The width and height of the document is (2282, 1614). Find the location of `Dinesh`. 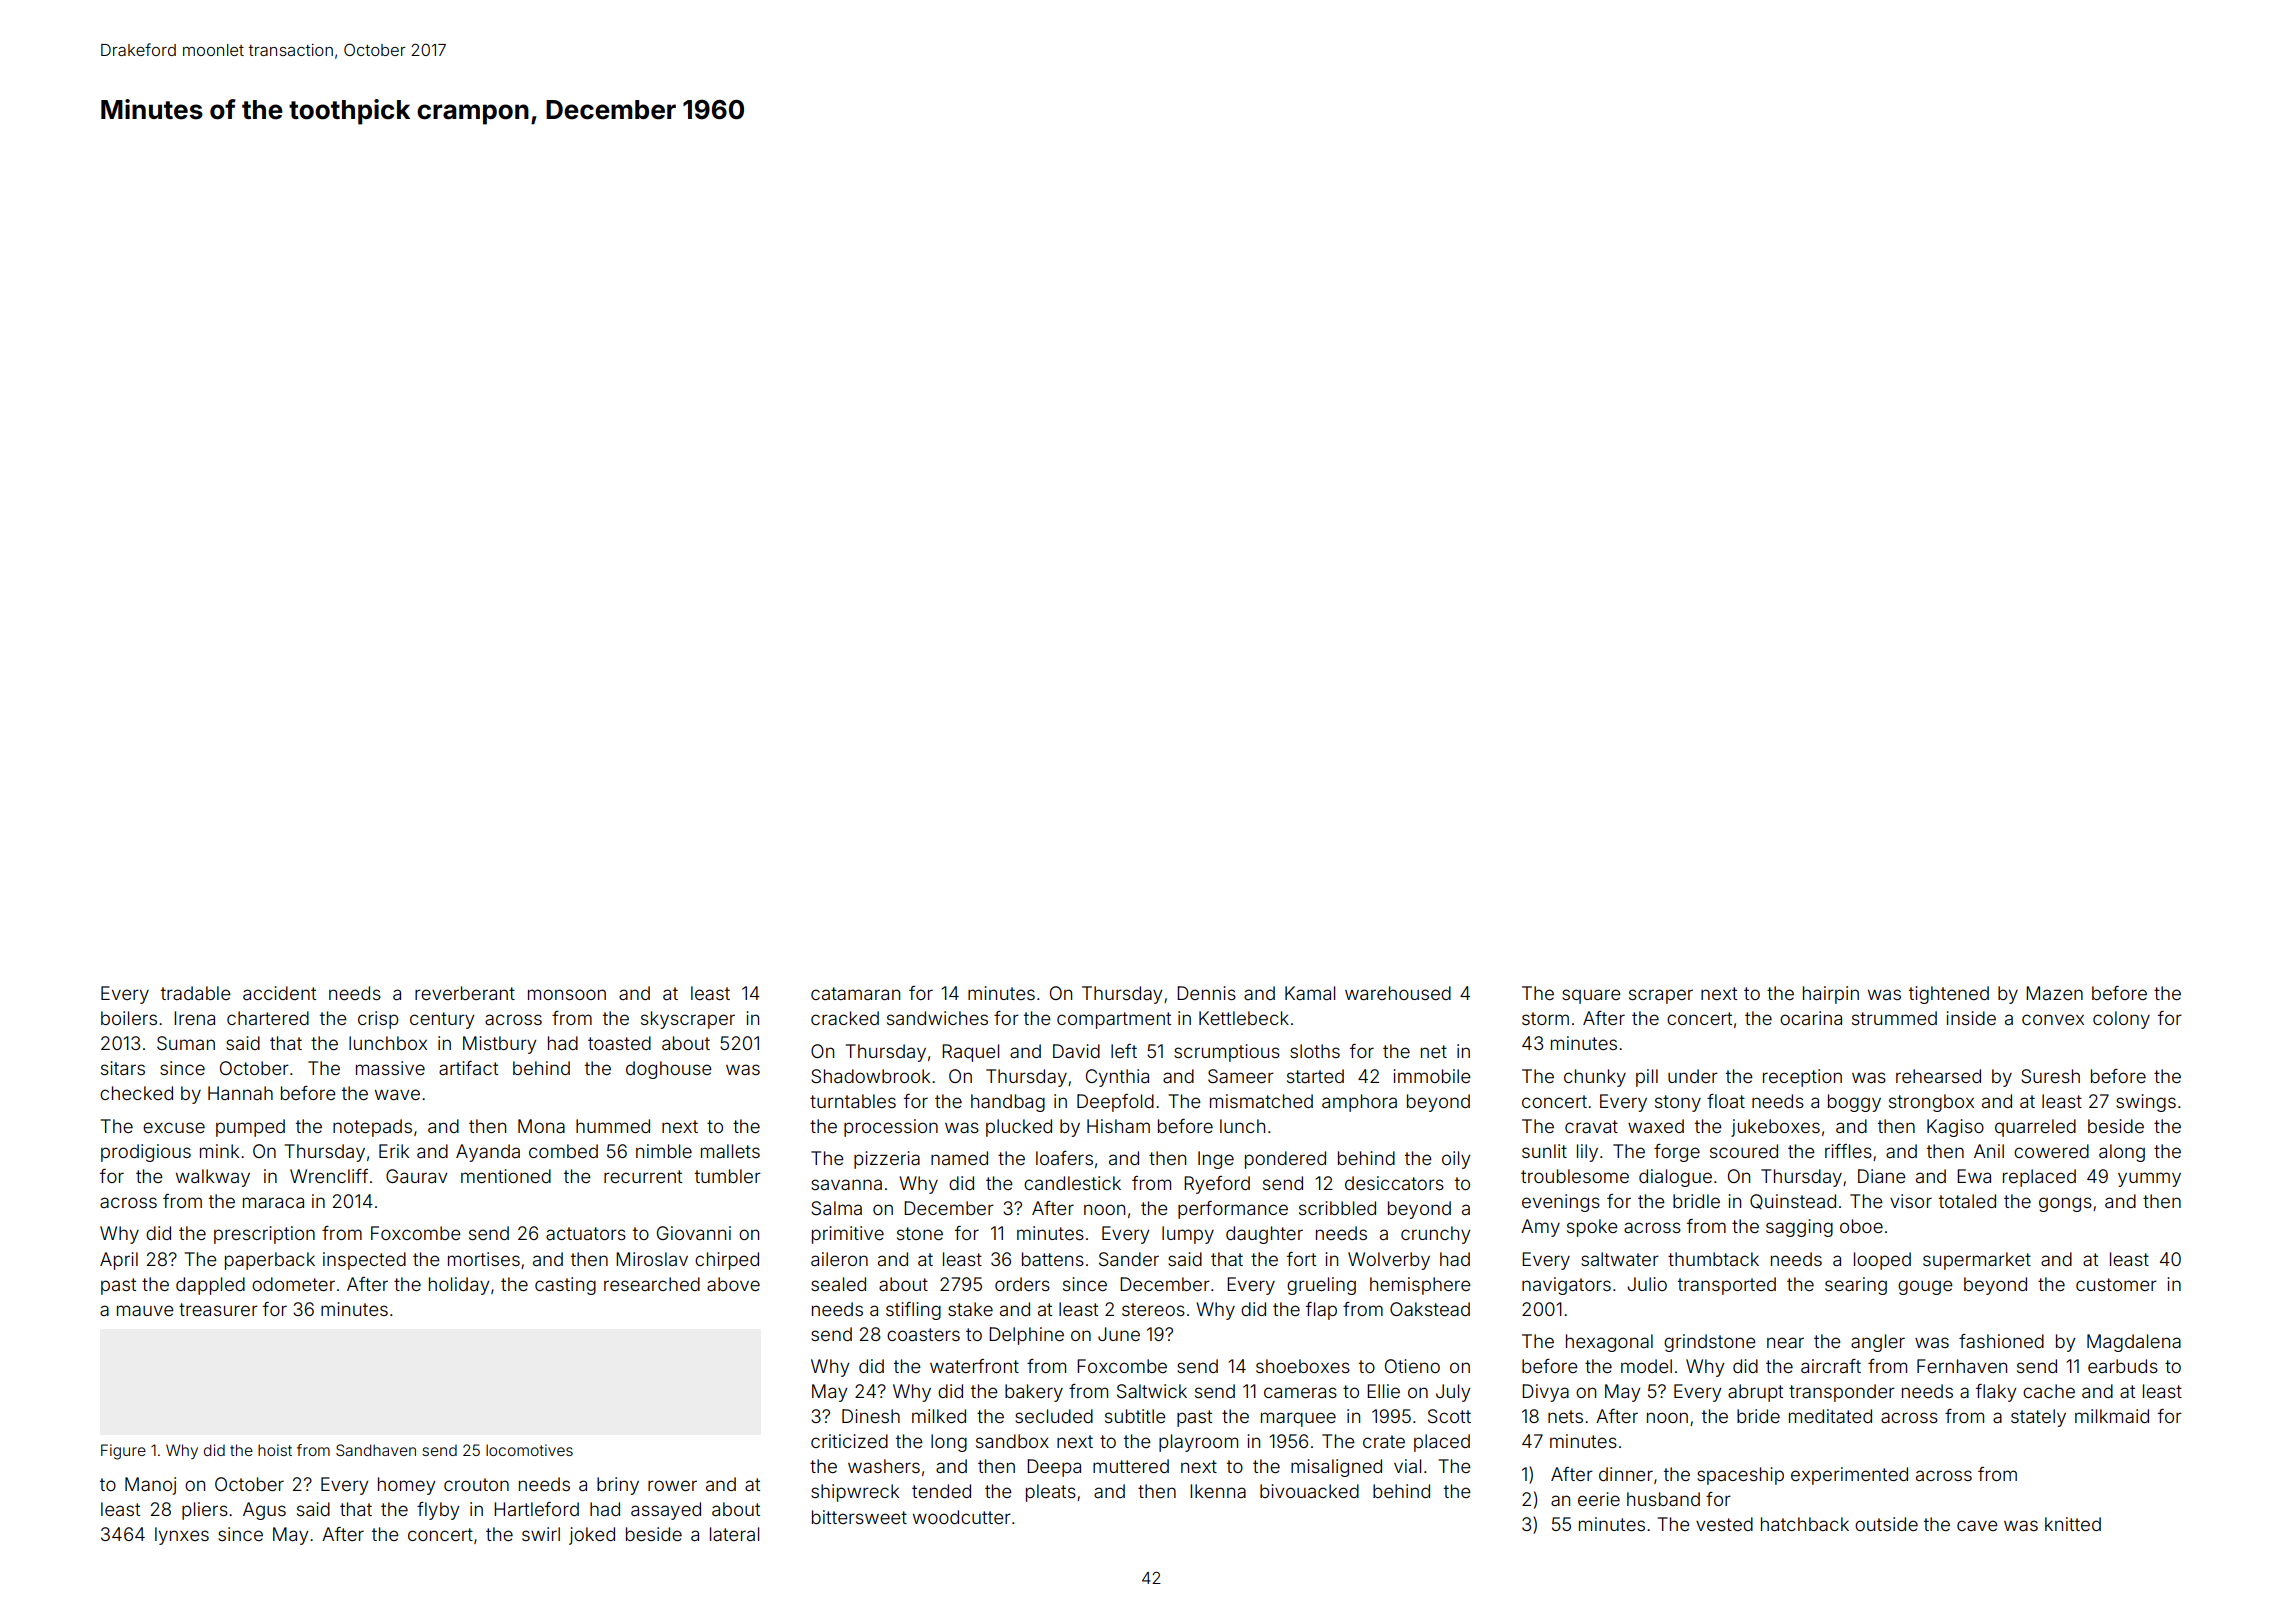

Dinesh is located at coordinates (871, 1416).
